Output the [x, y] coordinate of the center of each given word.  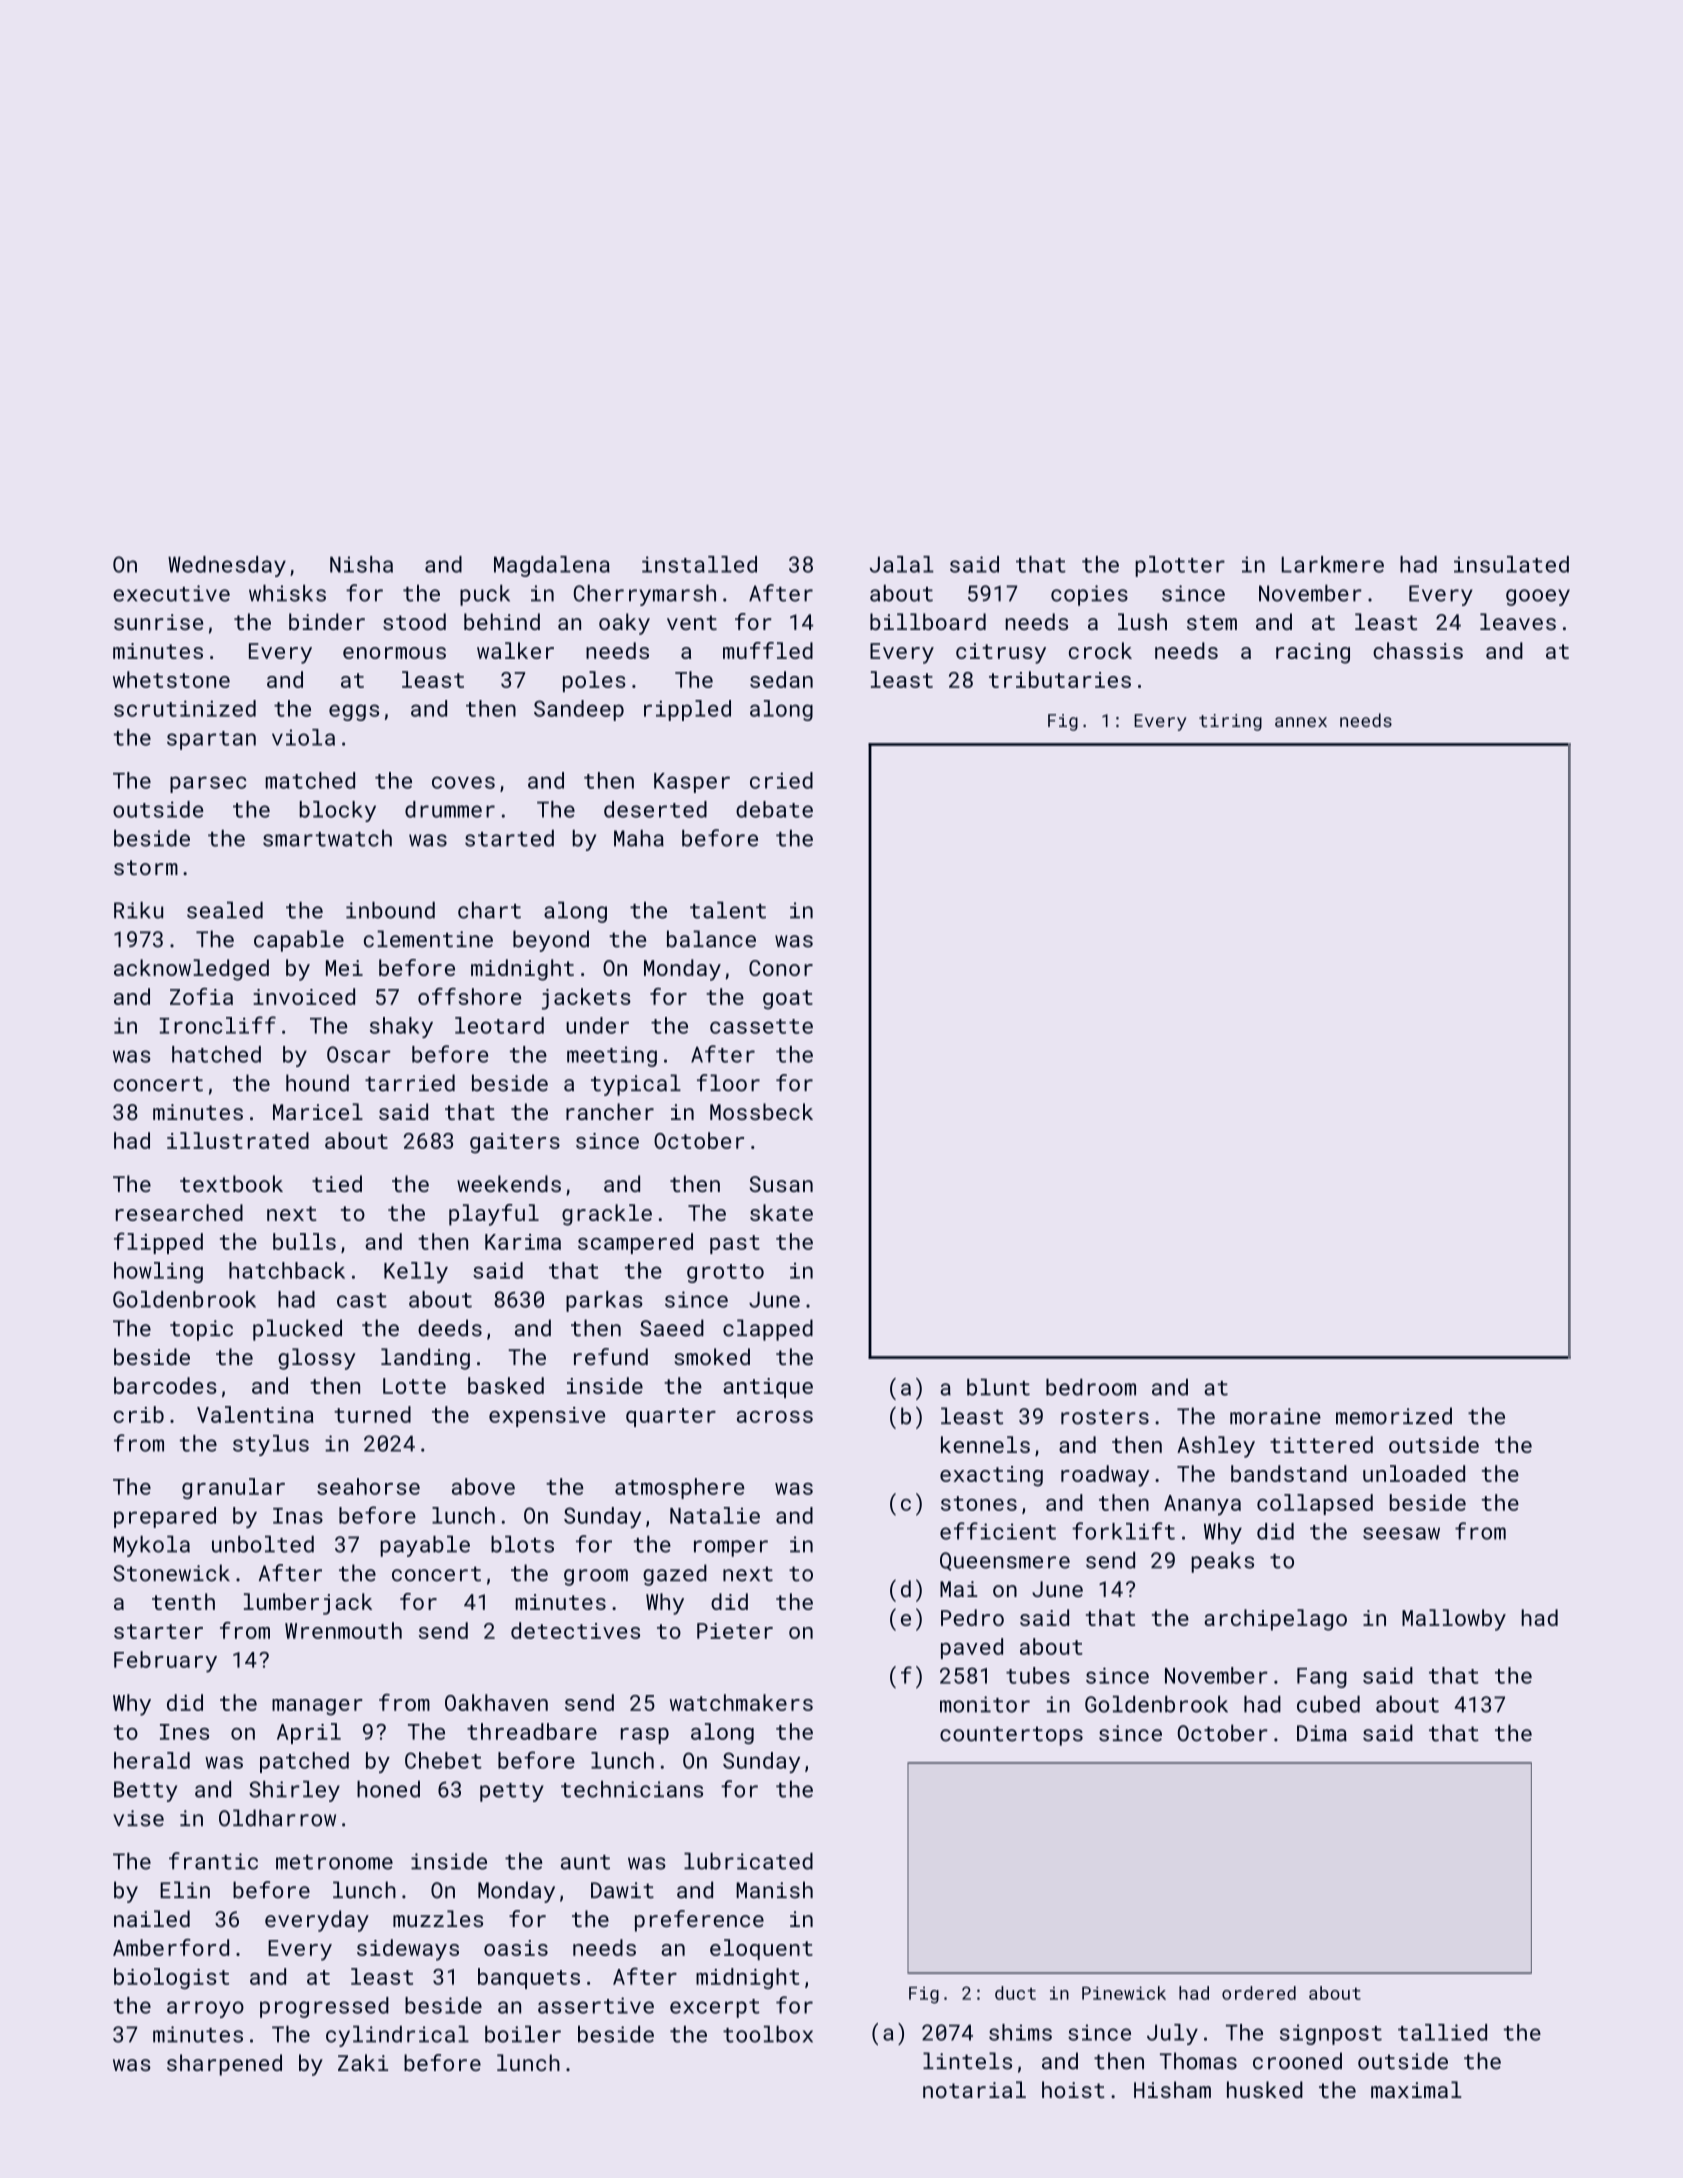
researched [179, 1212]
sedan [781, 679]
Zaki [363, 2062]
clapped [768, 1330]
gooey [1538, 597]
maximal [1416, 2089]
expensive [547, 1417]
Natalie [715, 1515]
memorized [1394, 1416]
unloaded [1414, 1473]
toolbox [768, 2034]
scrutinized [185, 708]
